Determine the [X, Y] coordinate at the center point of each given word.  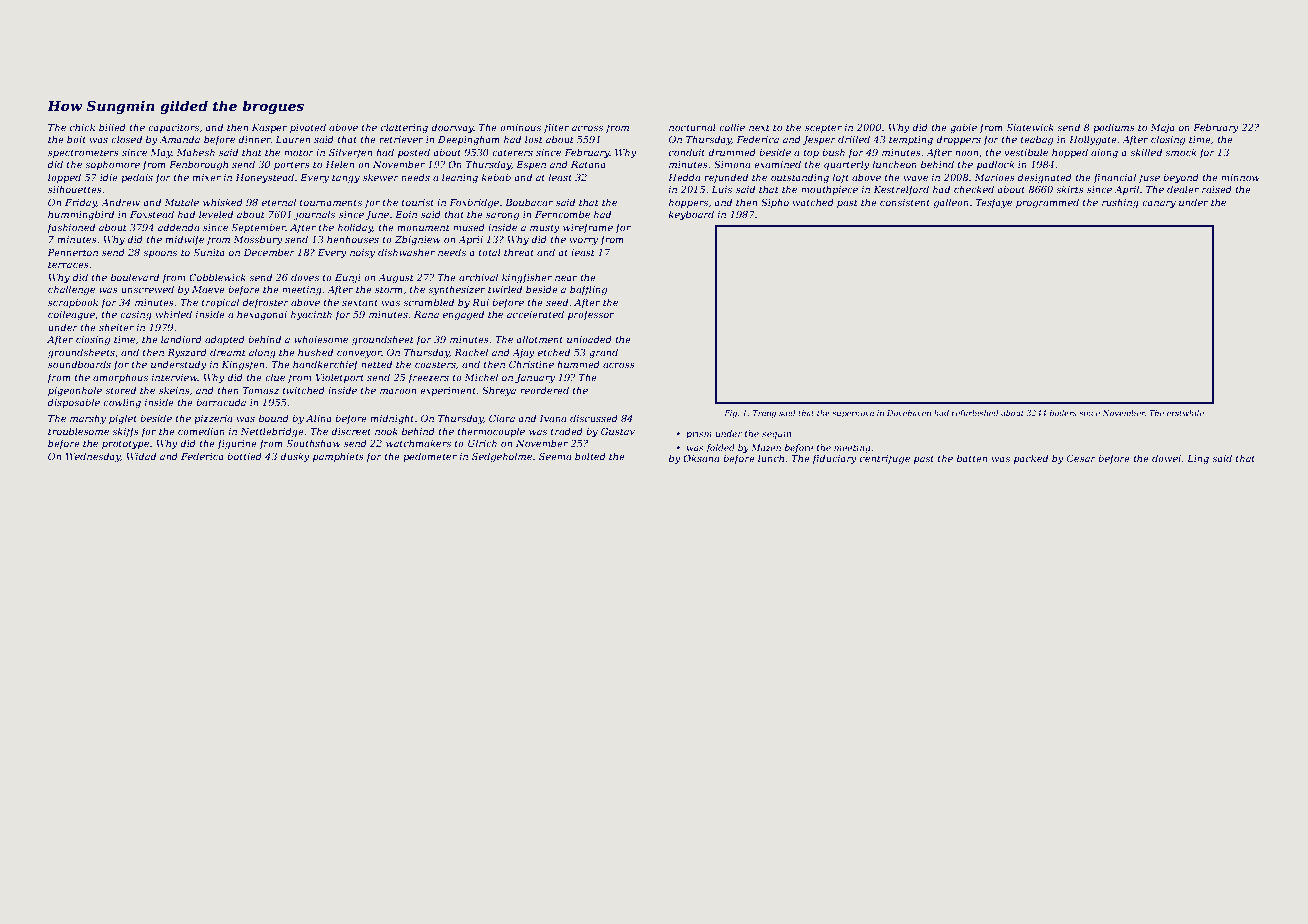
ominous [520, 127]
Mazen [766, 447]
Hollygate [1093, 140]
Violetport [340, 378]
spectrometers [83, 153]
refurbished [975, 414]
